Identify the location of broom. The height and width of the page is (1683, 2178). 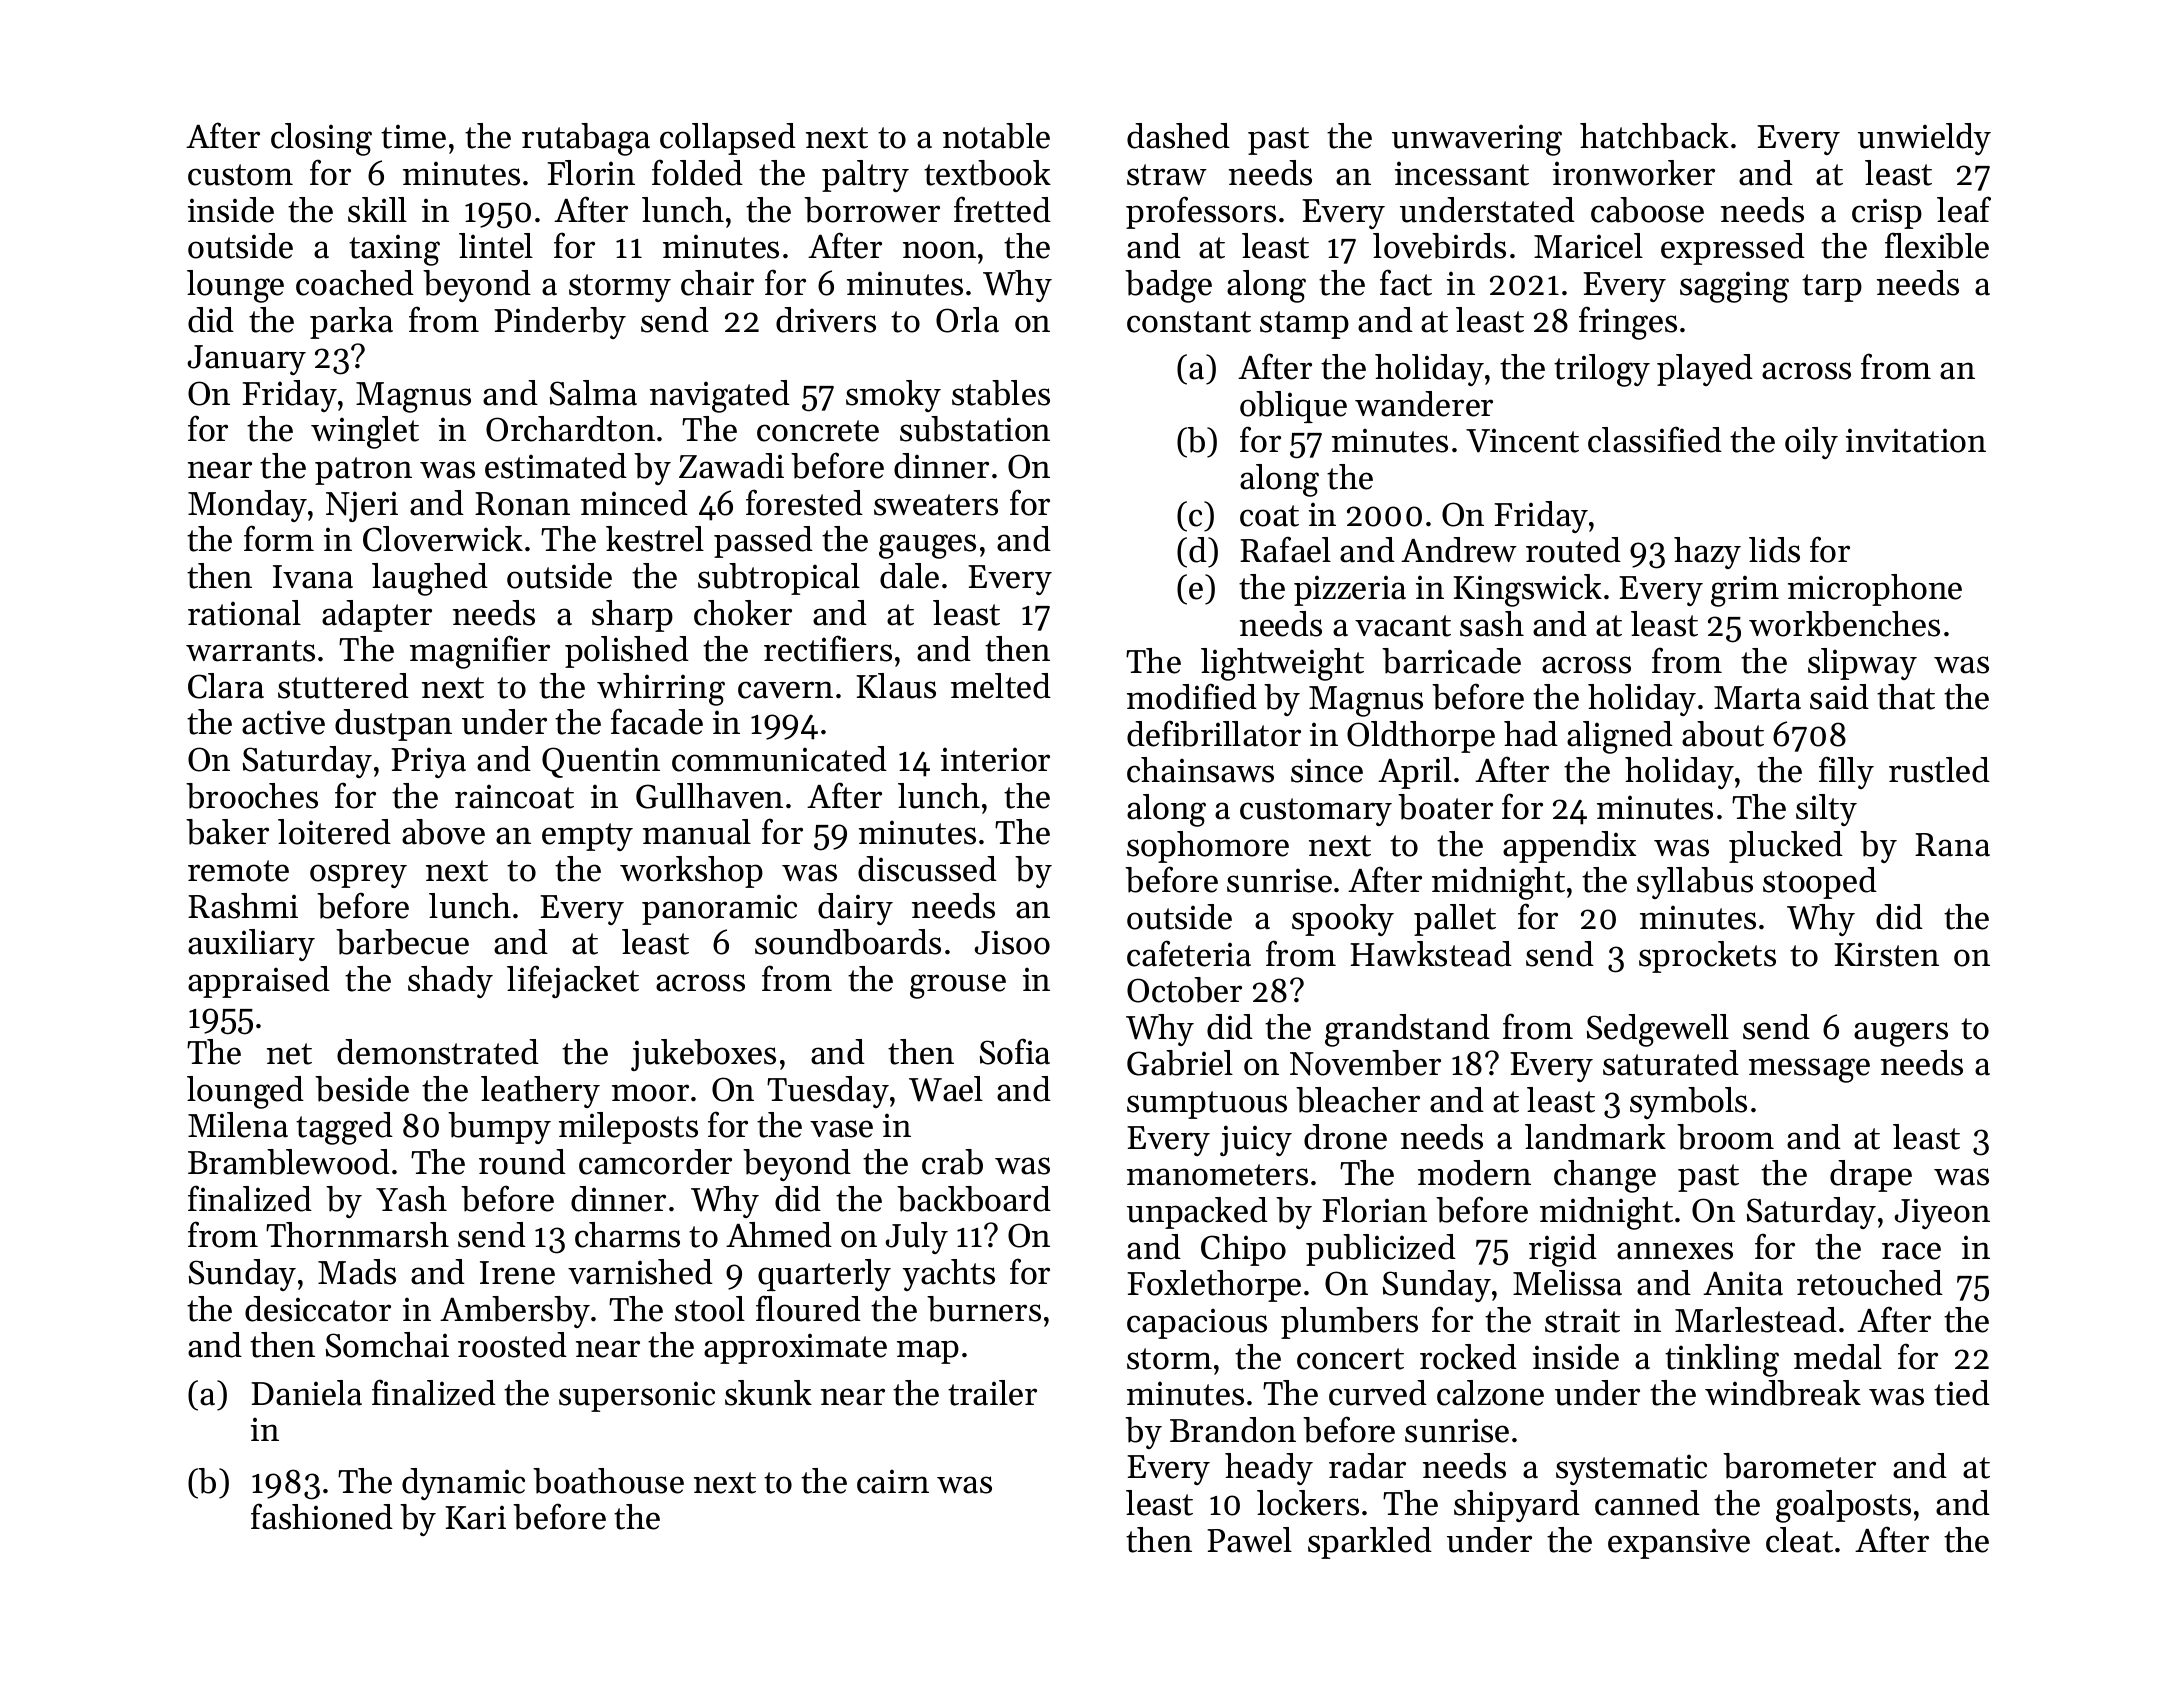
(1725, 1137).
